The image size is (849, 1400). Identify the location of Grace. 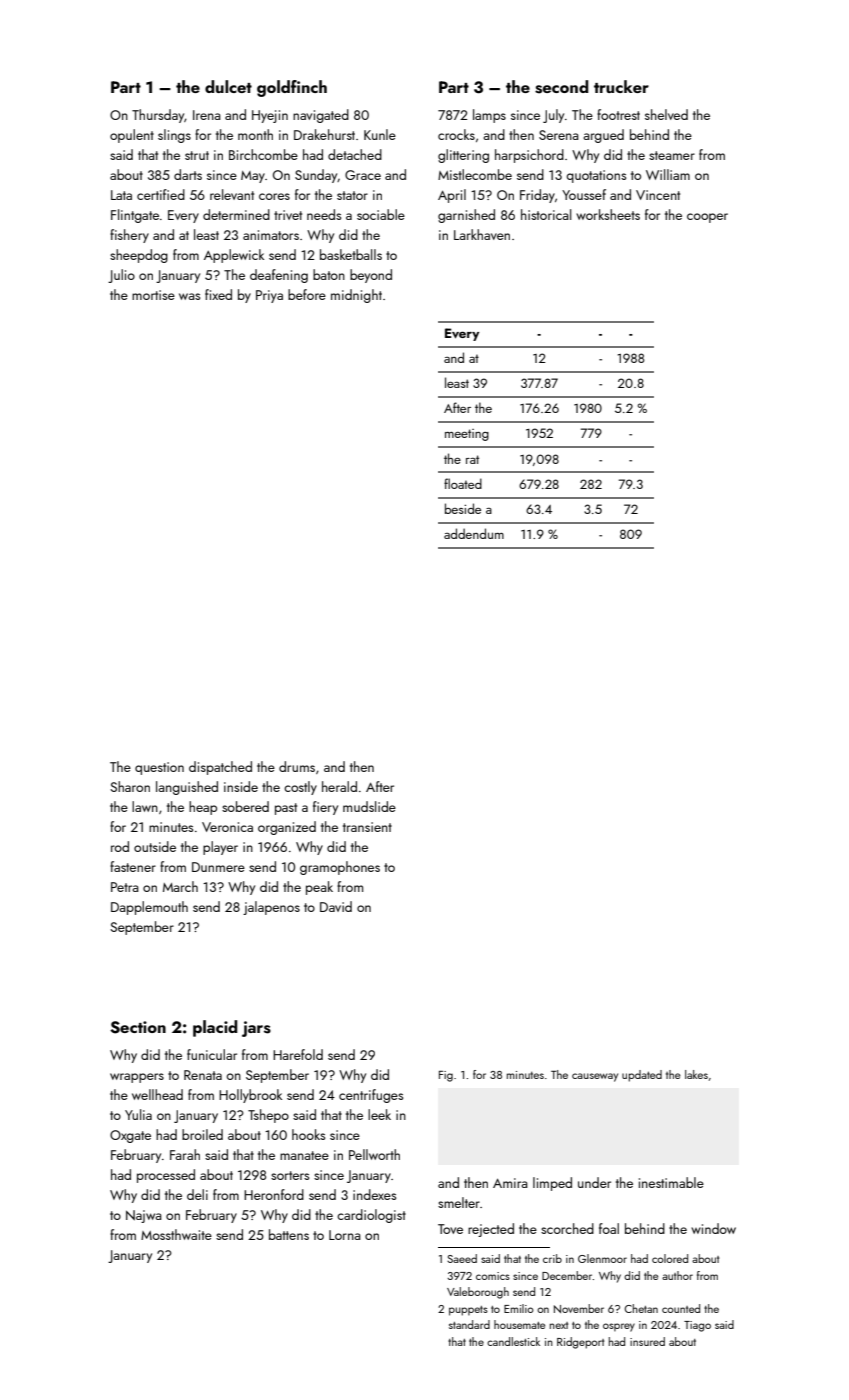
(363, 175).
